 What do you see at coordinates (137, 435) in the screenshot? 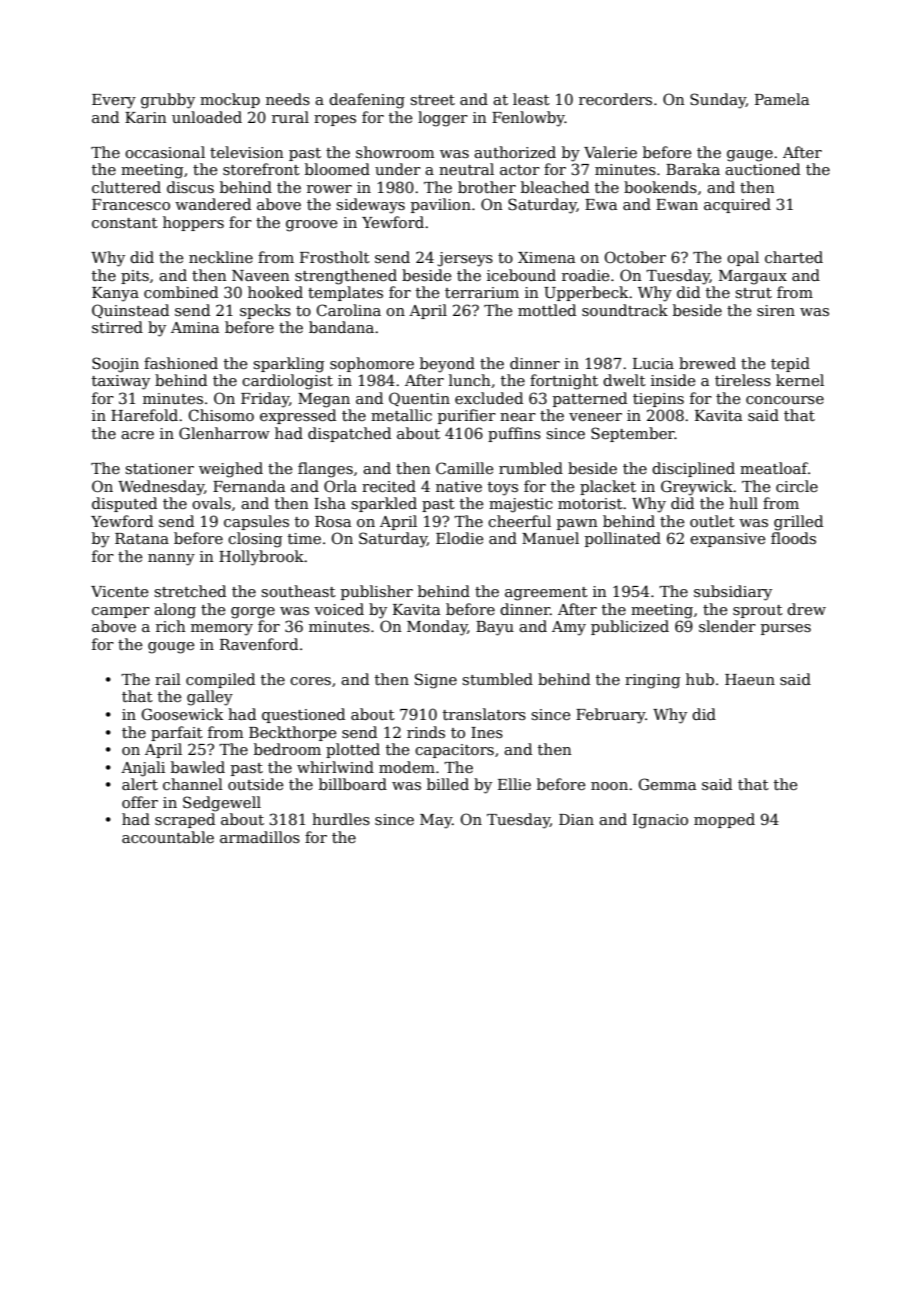
I see `acre` at bounding box center [137, 435].
